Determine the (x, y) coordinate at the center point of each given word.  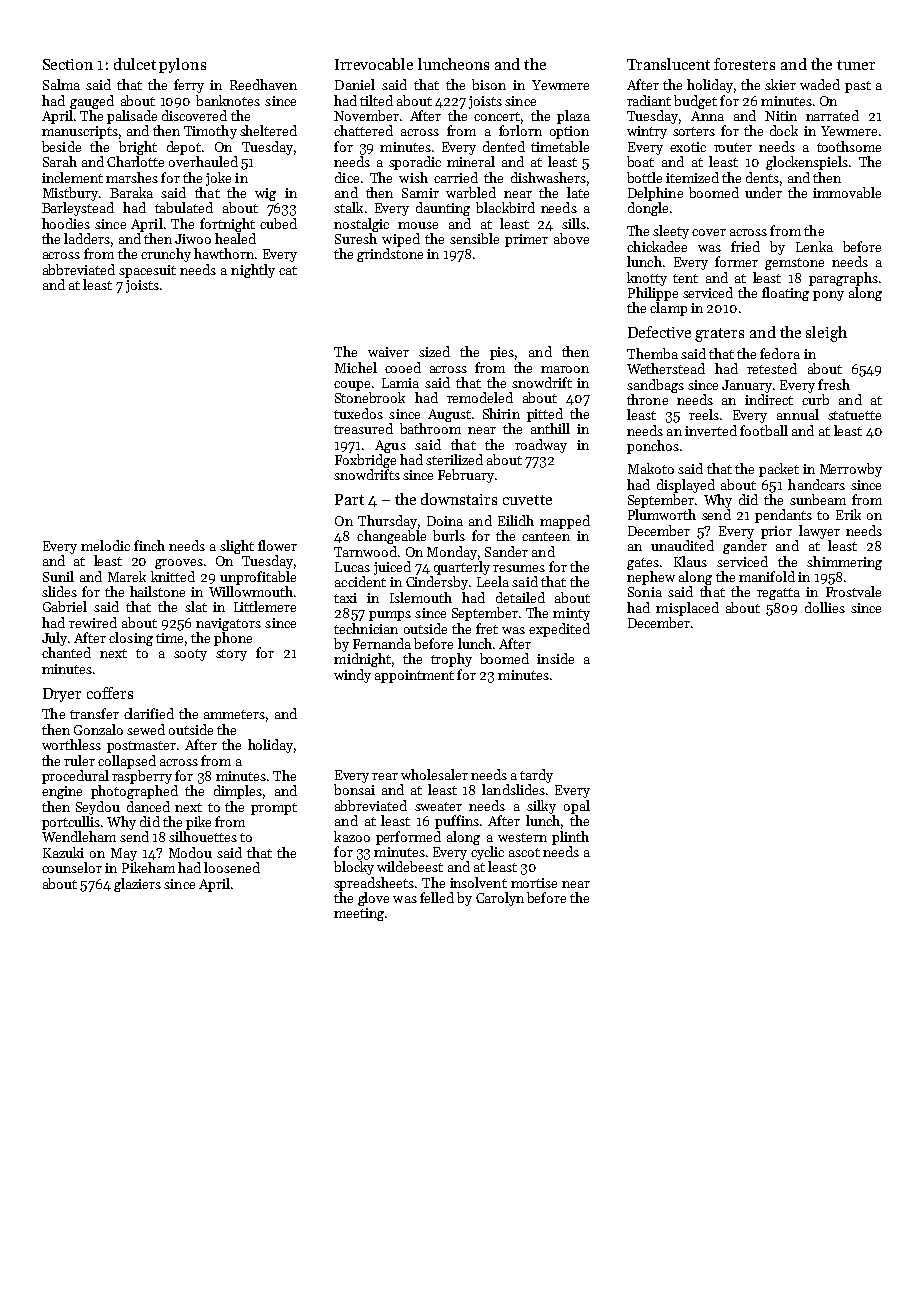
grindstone (390, 255)
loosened (232, 867)
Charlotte (135, 161)
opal (577, 807)
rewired (93, 622)
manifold (767, 576)
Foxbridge (365, 461)
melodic (105, 545)
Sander (506, 551)
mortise (534, 883)
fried (745, 246)
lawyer (819, 532)
